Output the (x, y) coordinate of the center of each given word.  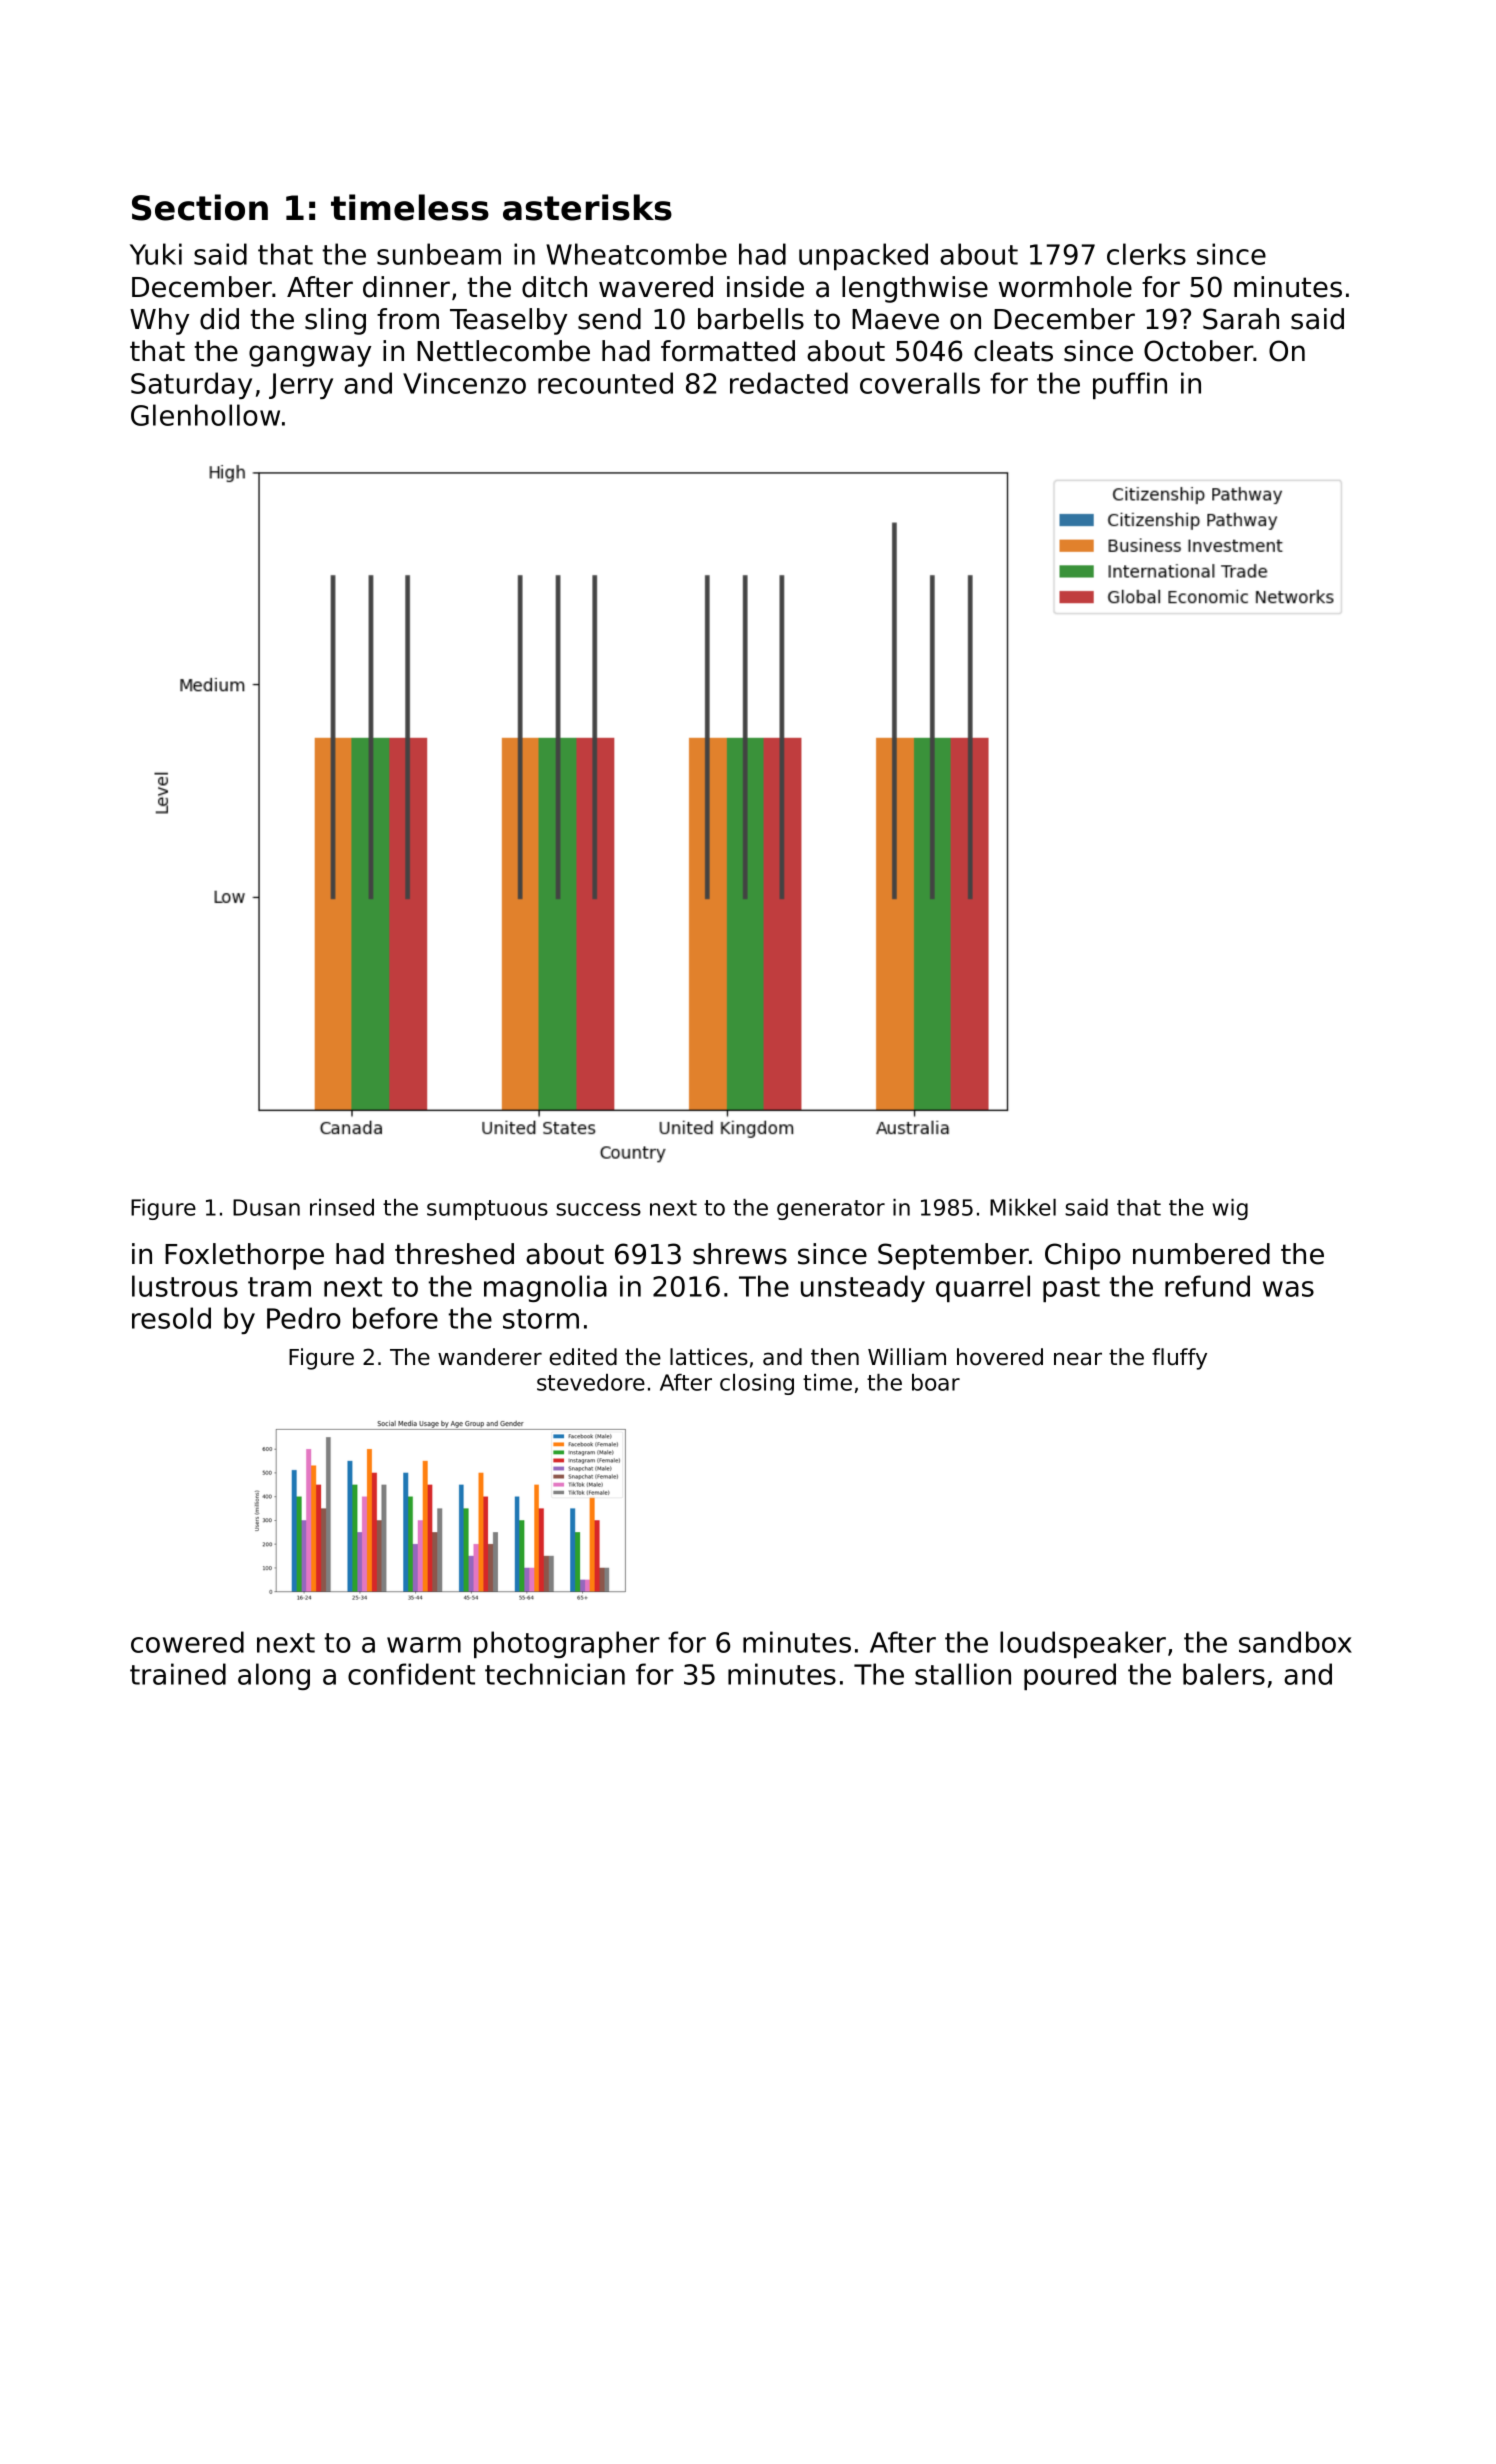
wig (1230, 1209)
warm (424, 1645)
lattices (709, 1357)
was (1288, 1289)
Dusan (266, 1207)
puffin (1130, 385)
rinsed (342, 1207)
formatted (728, 351)
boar (936, 1382)
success (598, 1209)
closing (757, 1384)
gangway (310, 356)
